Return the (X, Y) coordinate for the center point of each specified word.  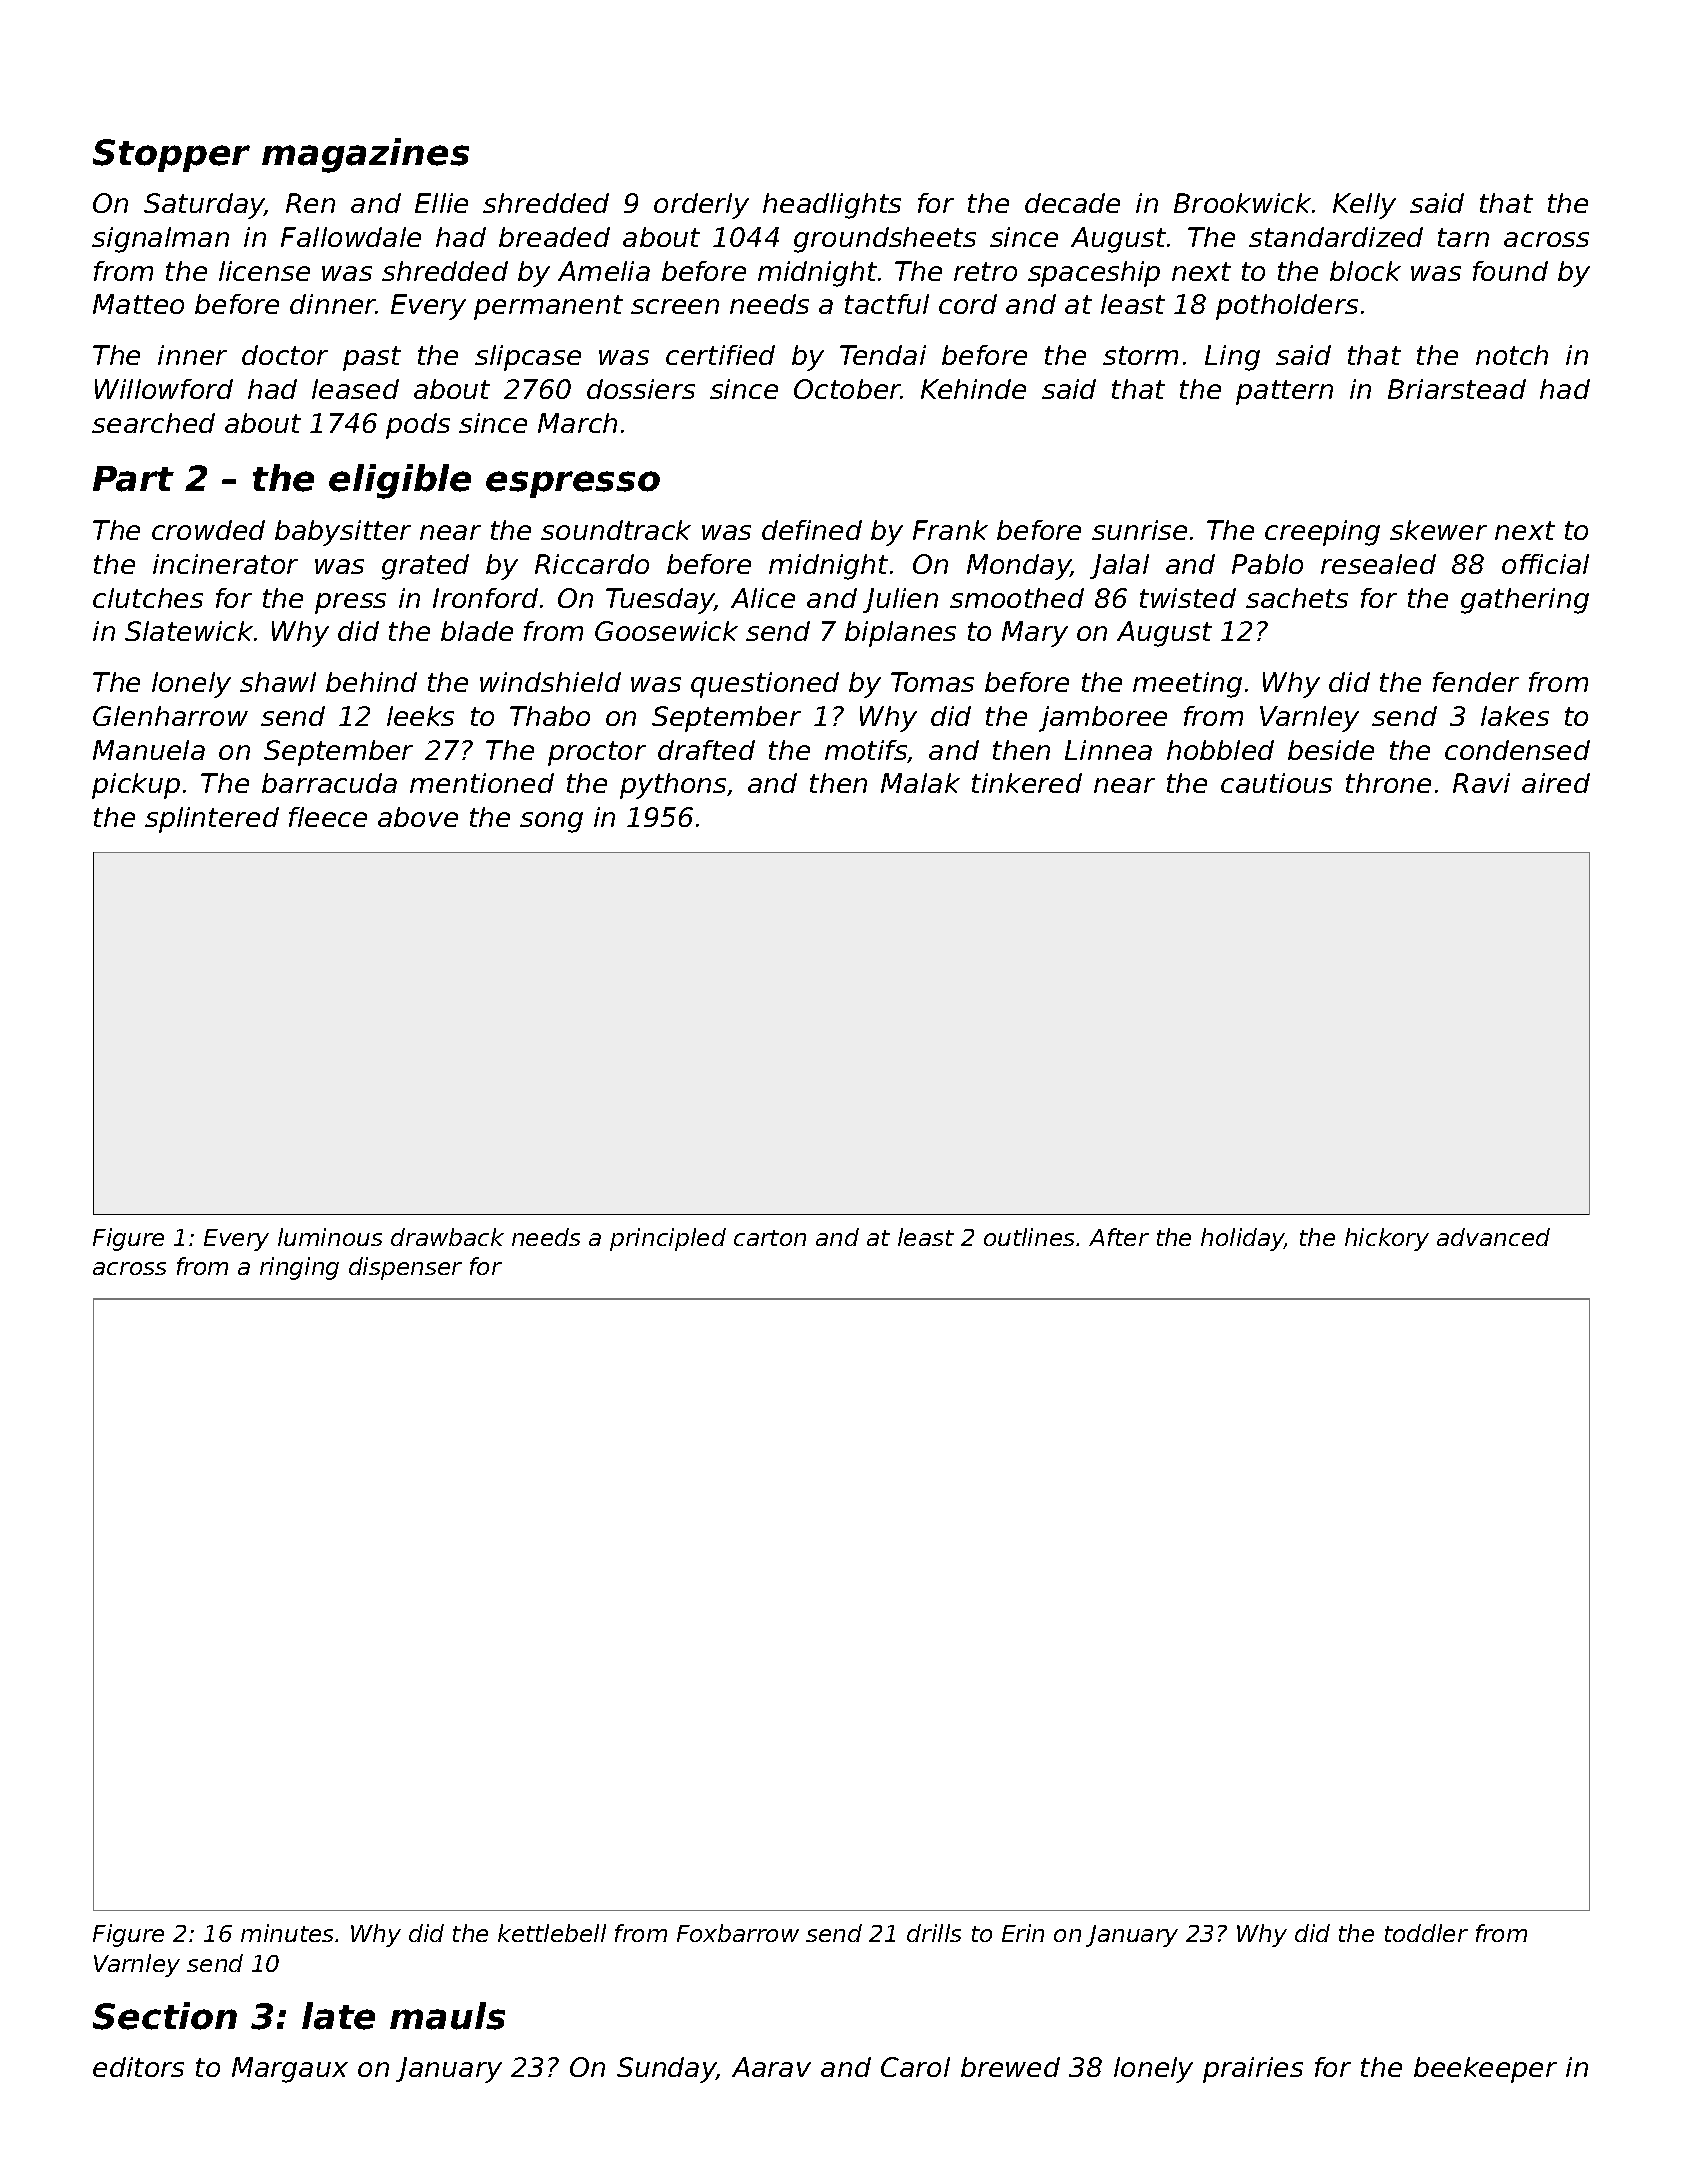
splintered (212, 820)
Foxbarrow (738, 1933)
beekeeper (1485, 2070)
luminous (330, 1237)
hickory (1387, 1239)
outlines (1029, 1237)
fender (1476, 682)
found (1510, 271)
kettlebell (552, 1933)
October (847, 389)
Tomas (932, 682)
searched (153, 423)
